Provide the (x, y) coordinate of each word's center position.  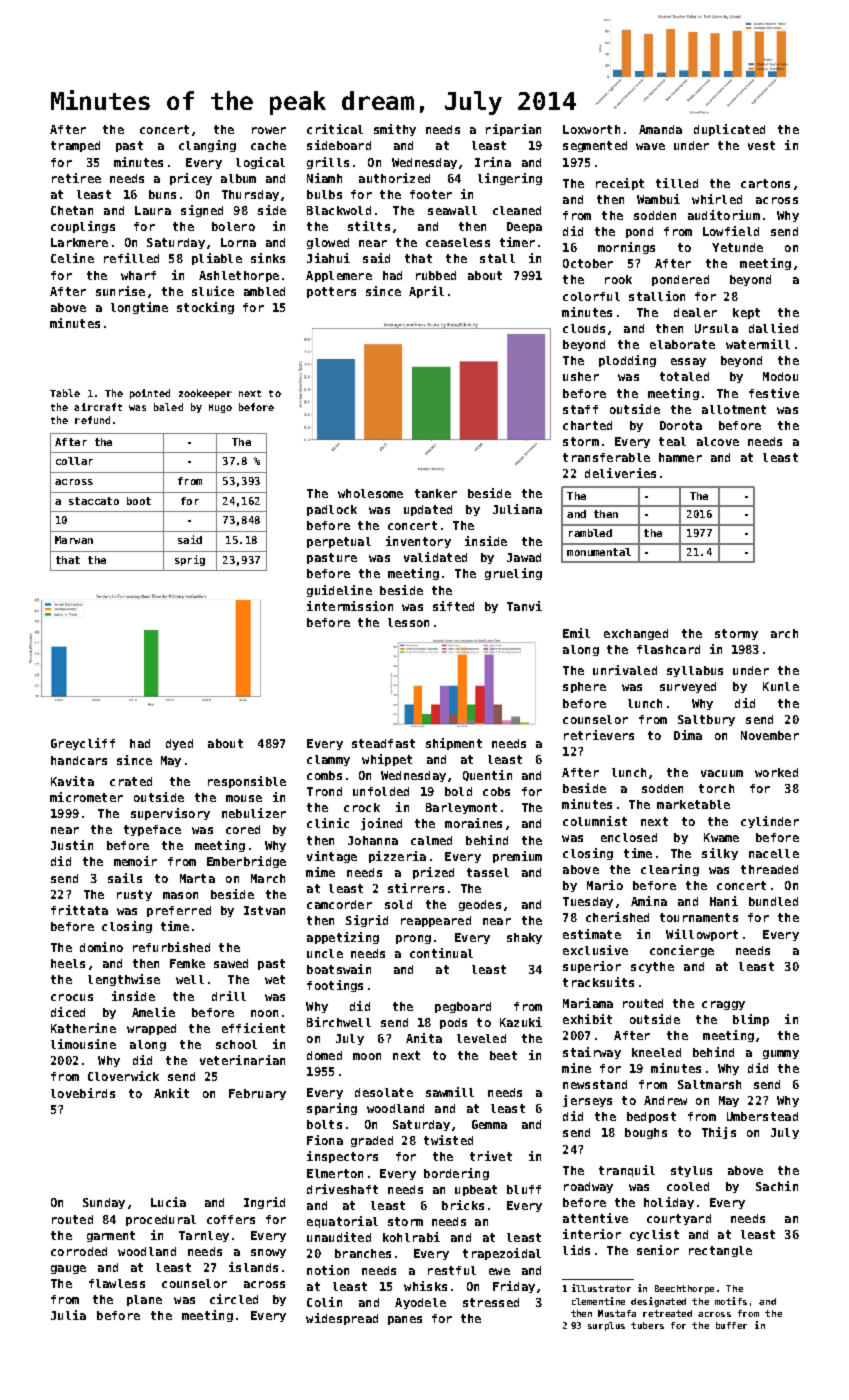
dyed (179, 744)
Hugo (220, 408)
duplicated (729, 130)
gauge (68, 1269)
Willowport (702, 935)
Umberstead (762, 1116)
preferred (179, 911)
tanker (436, 493)
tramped (75, 146)
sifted (453, 606)
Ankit (171, 1093)
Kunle (781, 686)
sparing (332, 1109)
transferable (606, 457)
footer (431, 194)
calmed (431, 840)
